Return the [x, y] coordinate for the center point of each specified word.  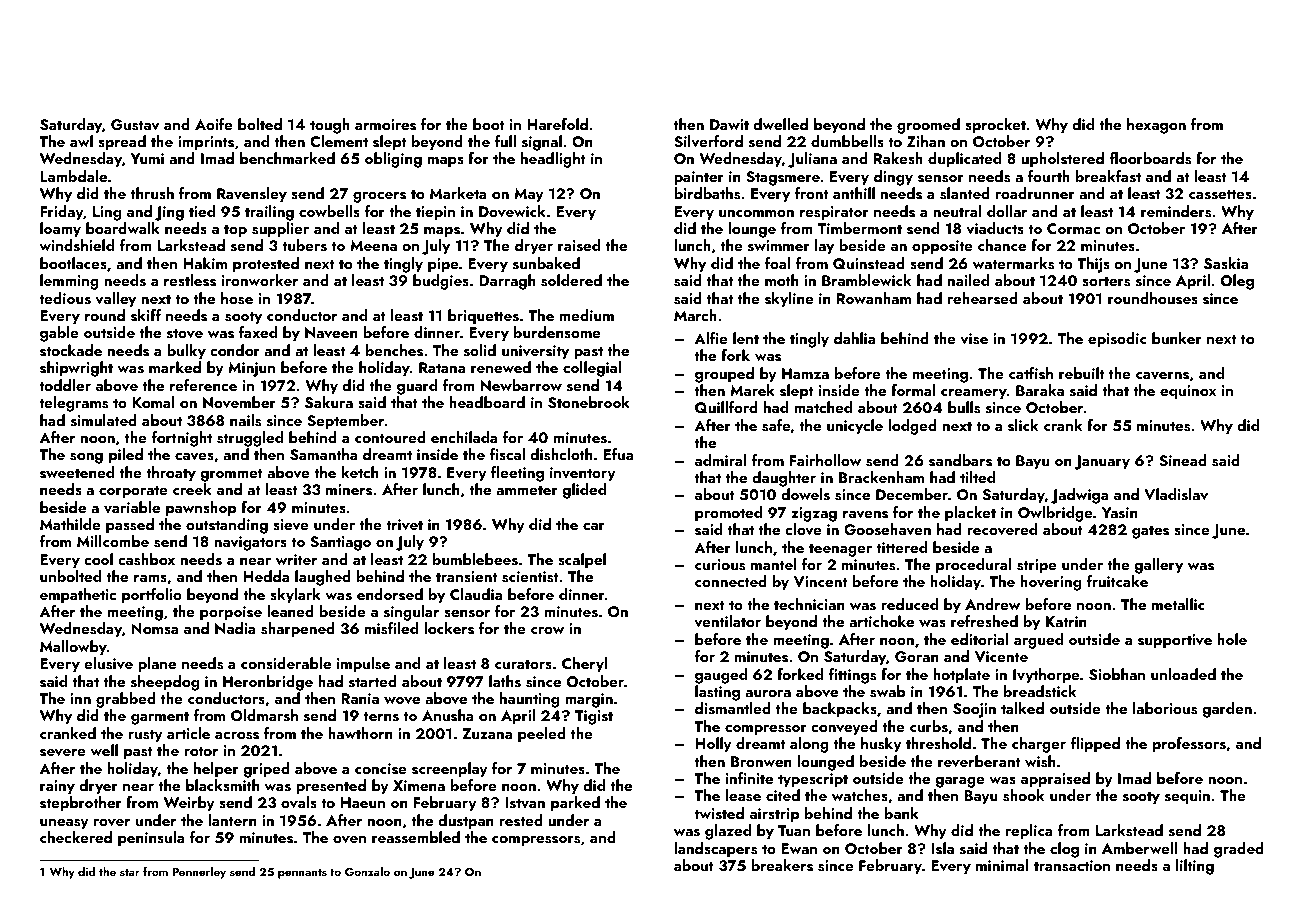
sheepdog [165, 683]
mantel [773, 564]
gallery [1158, 566]
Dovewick [512, 211]
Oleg [1237, 282]
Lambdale [73, 176]
